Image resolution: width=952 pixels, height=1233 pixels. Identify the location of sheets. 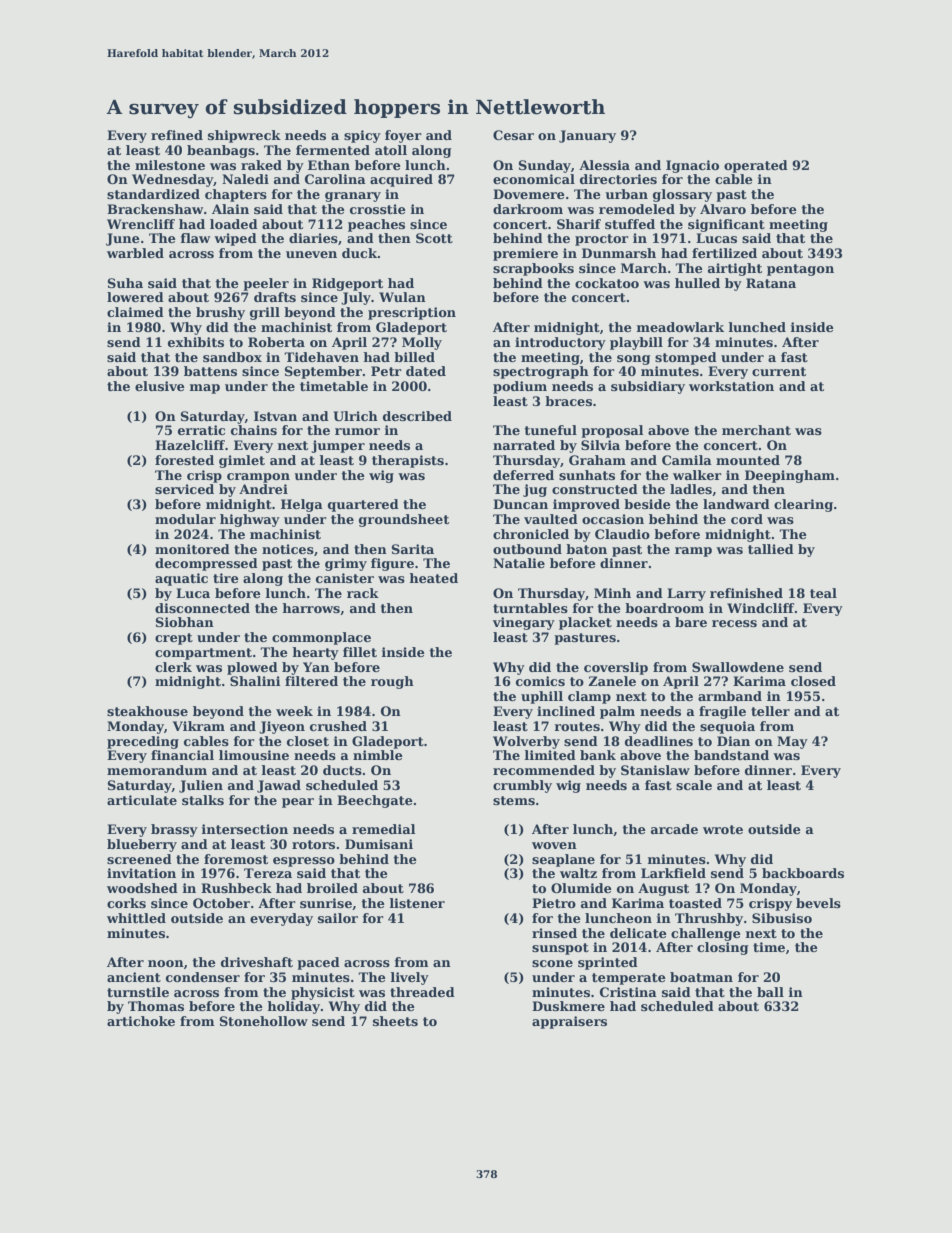
(395, 1021).
